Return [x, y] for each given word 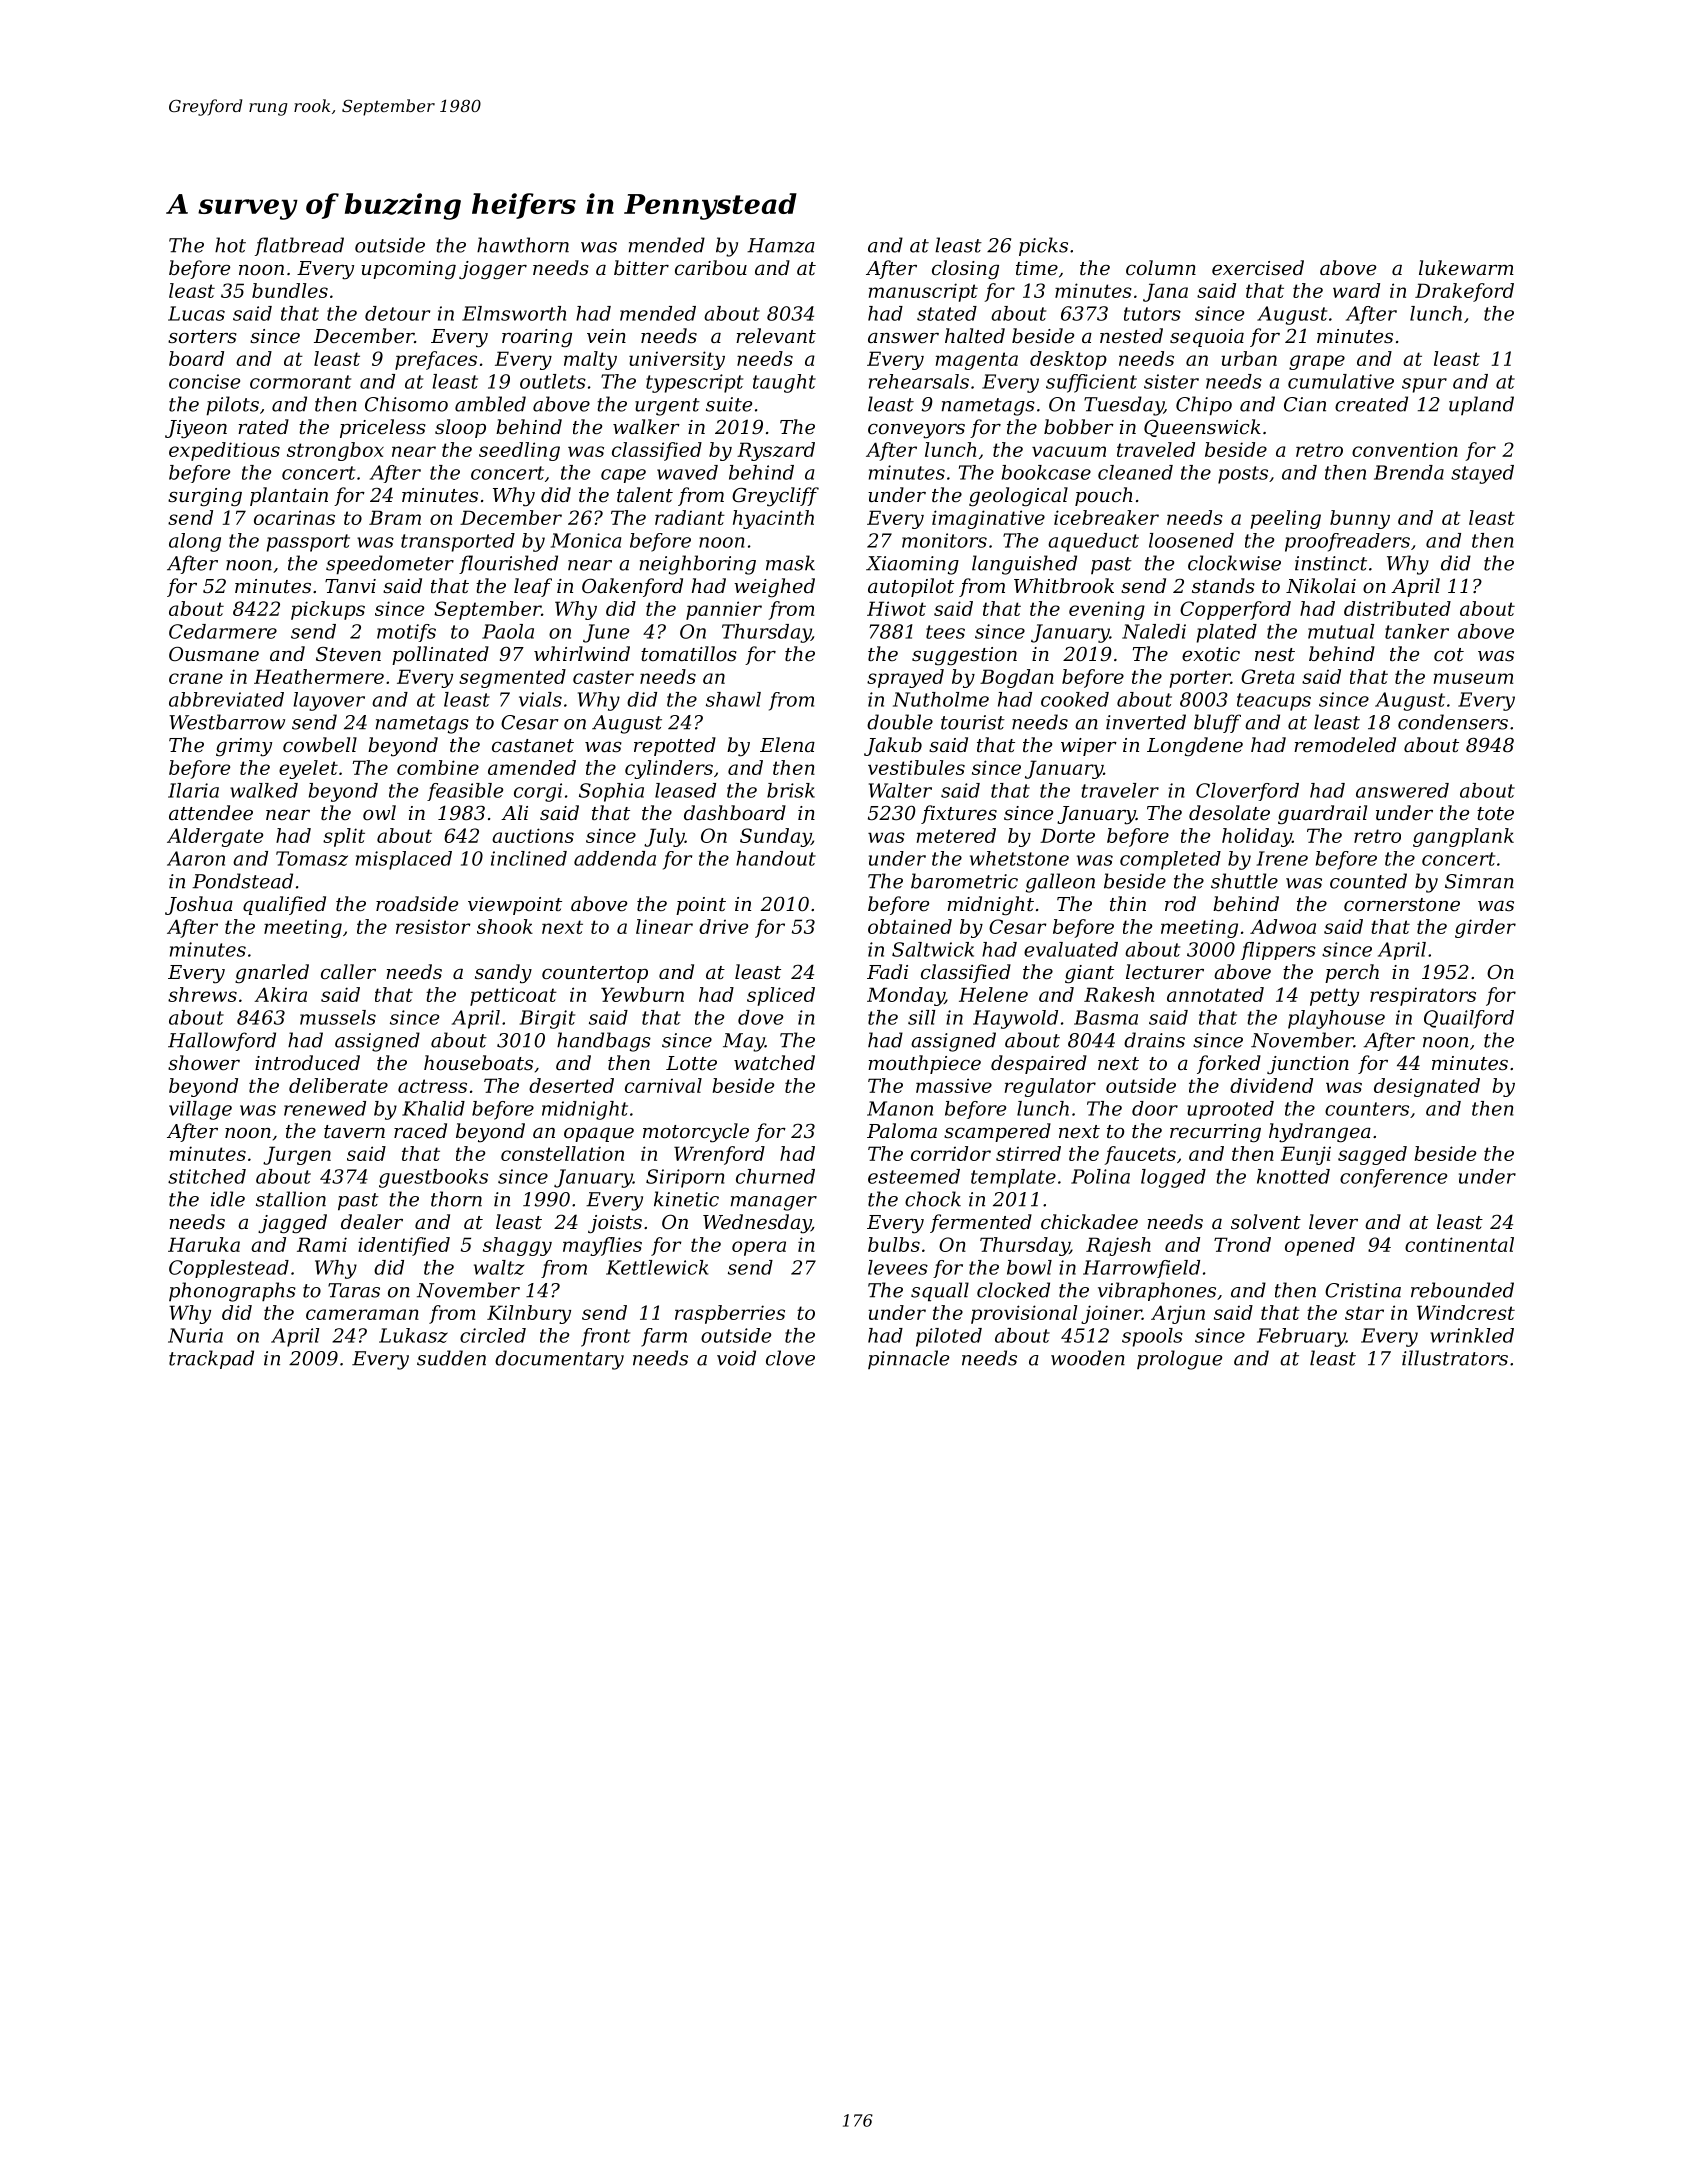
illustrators [1455, 1358]
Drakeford [1464, 292]
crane [196, 678]
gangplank [1463, 837]
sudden [451, 1358]
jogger [493, 270]
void [736, 1358]
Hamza [781, 245]
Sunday [775, 837]
